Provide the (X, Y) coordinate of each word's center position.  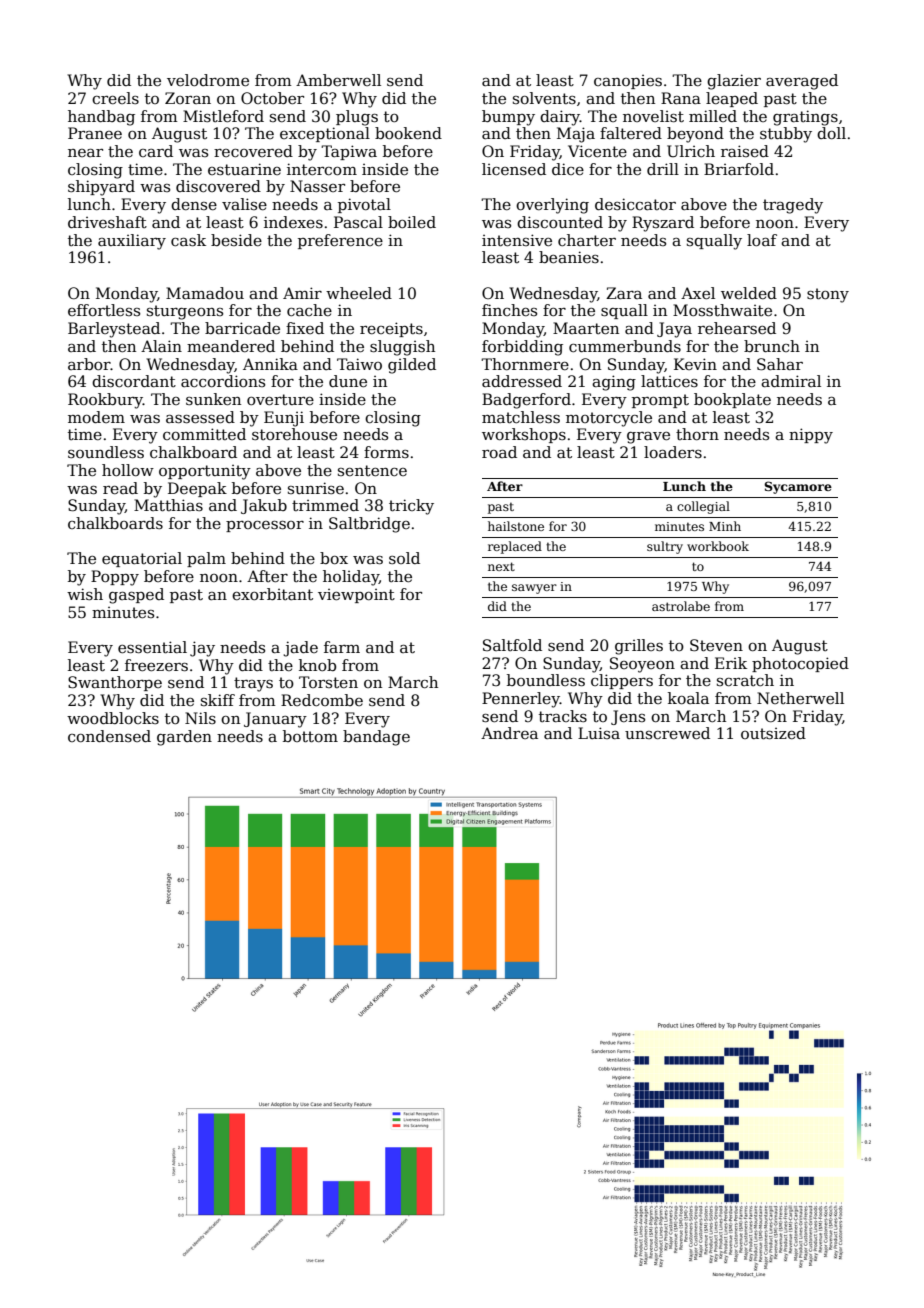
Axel (698, 293)
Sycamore (798, 487)
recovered (253, 151)
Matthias (168, 505)
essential (152, 647)
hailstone (516, 526)
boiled (412, 222)
